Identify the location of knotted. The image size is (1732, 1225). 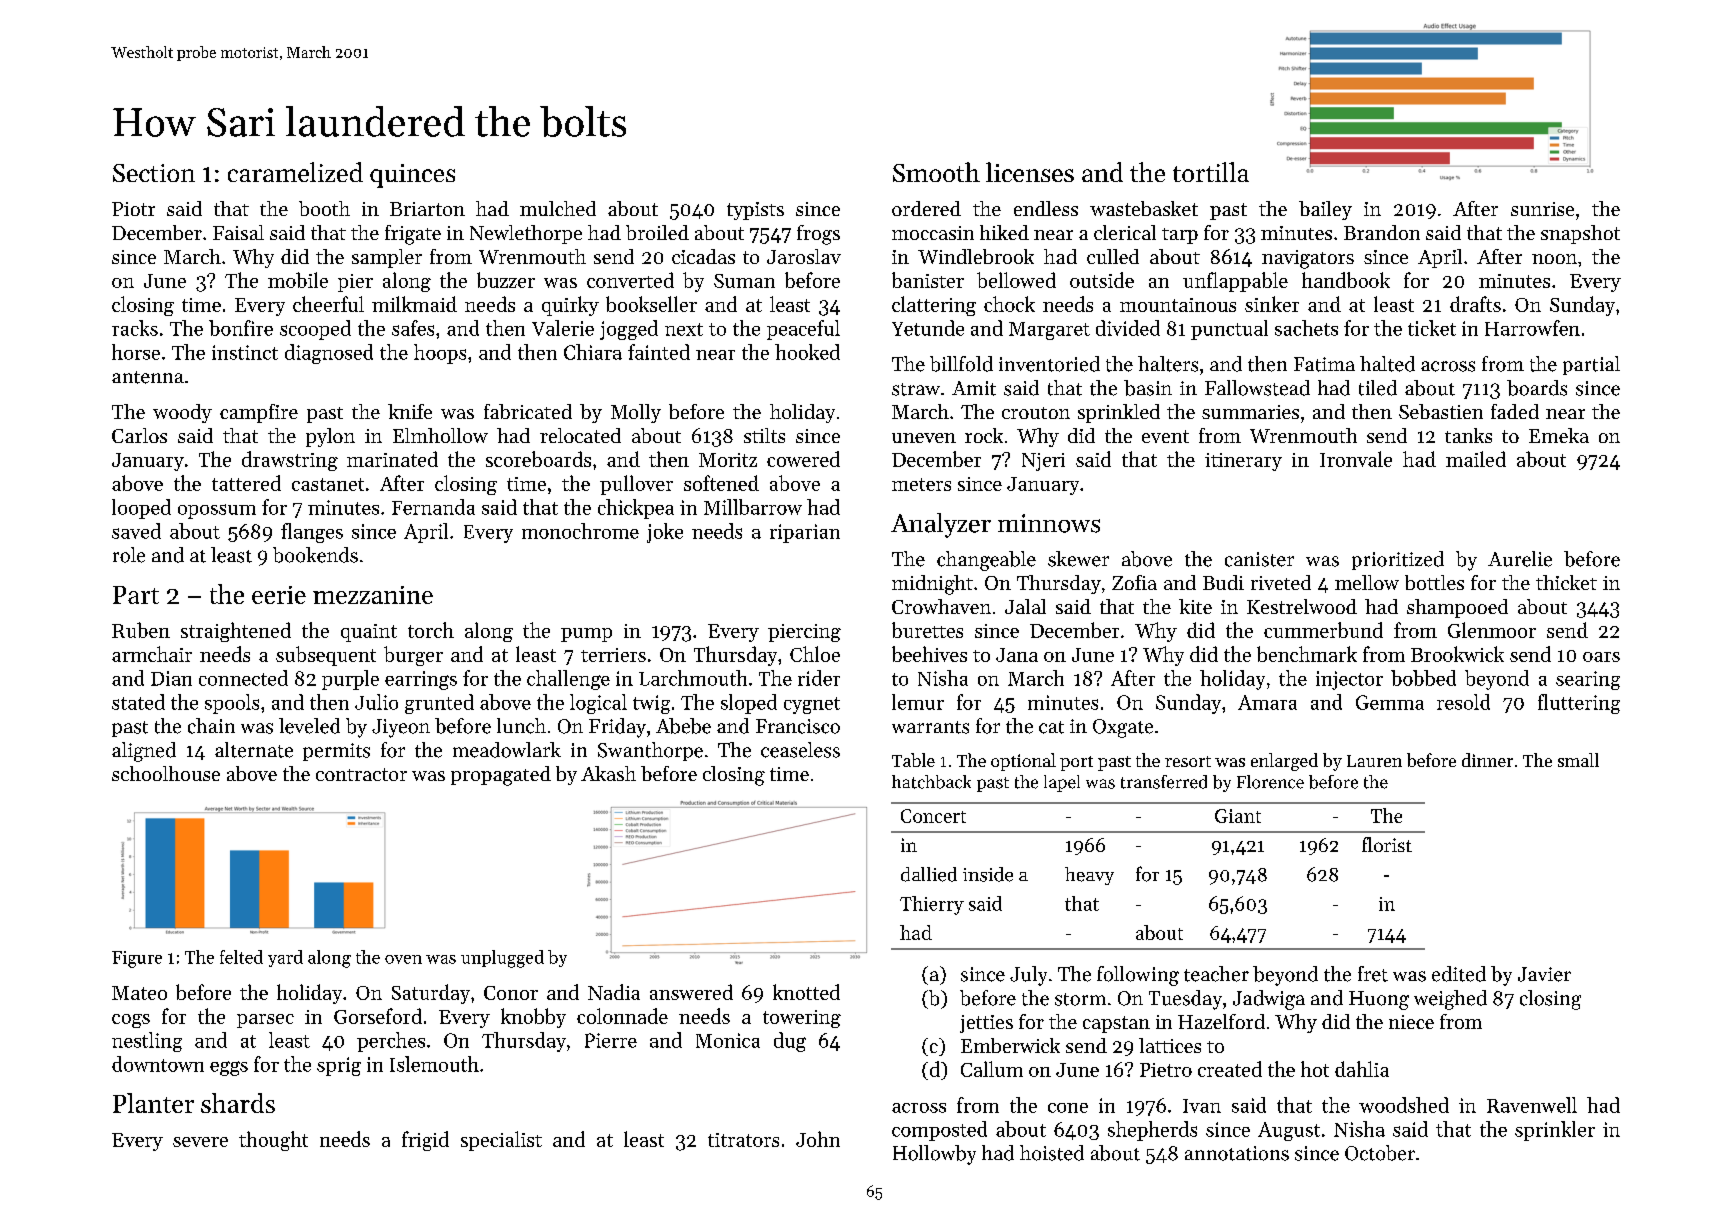
(806, 992).
